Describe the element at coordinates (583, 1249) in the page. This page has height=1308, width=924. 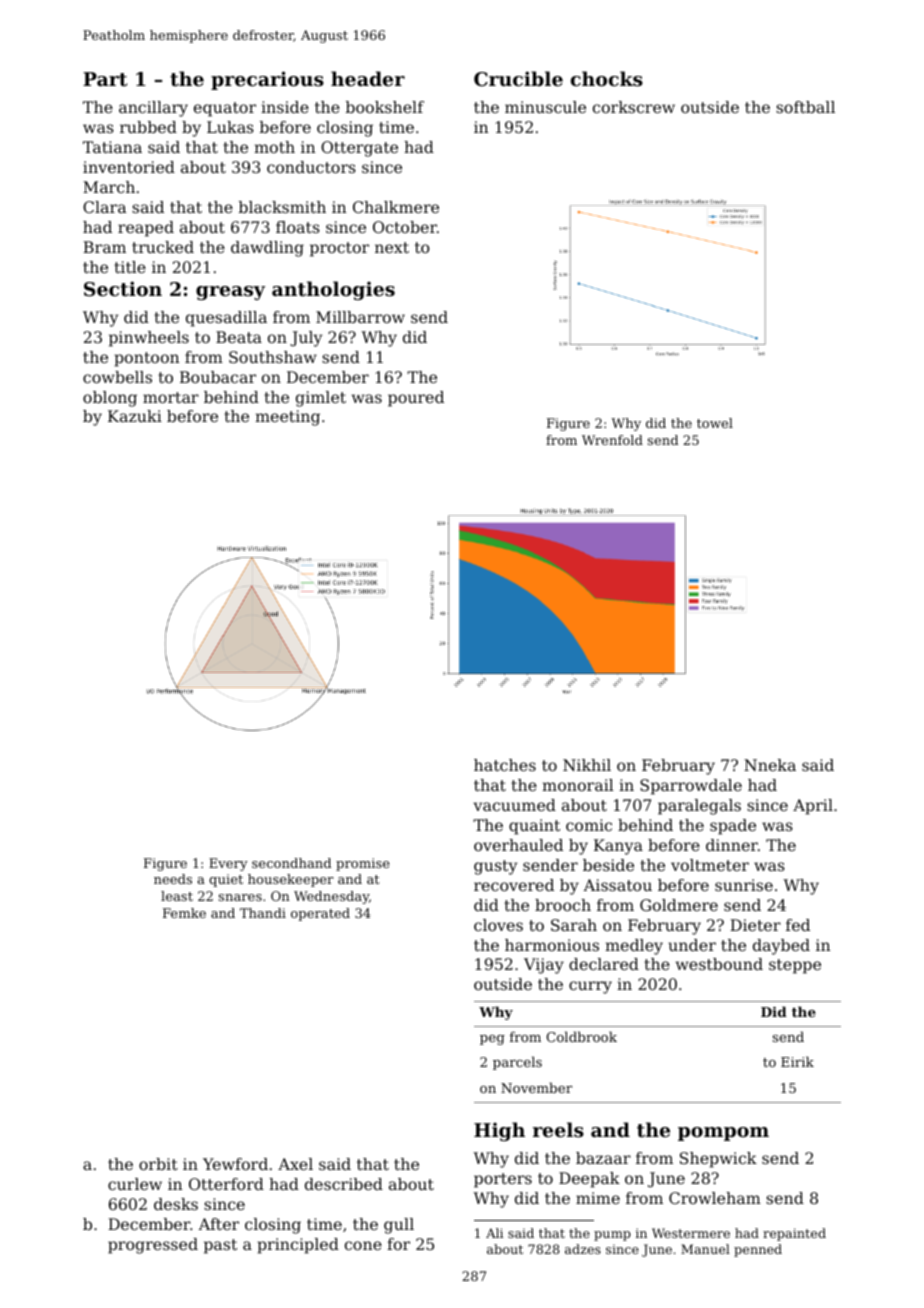
I see `adzes` at that location.
